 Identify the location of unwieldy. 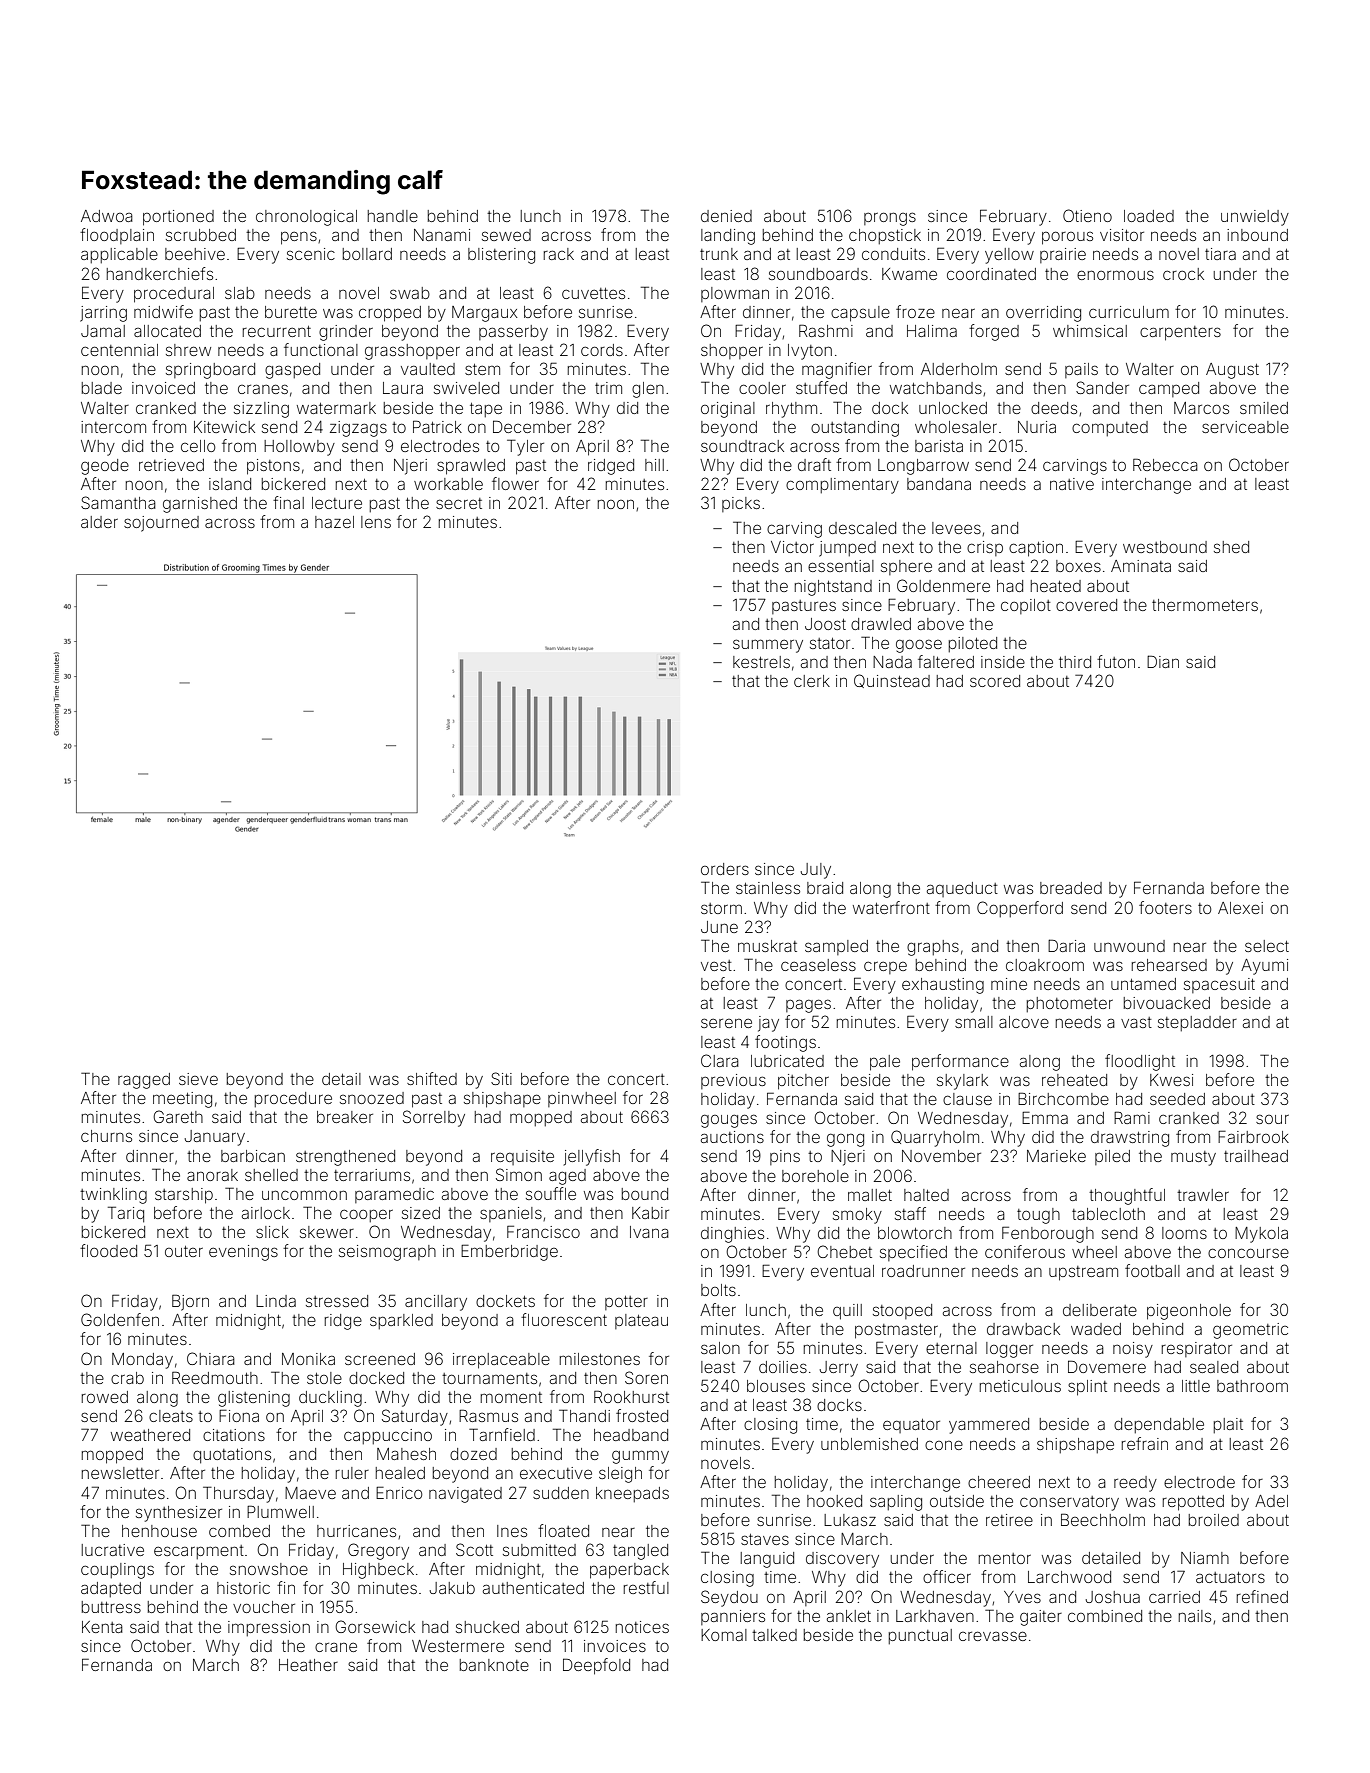
(1255, 218).
